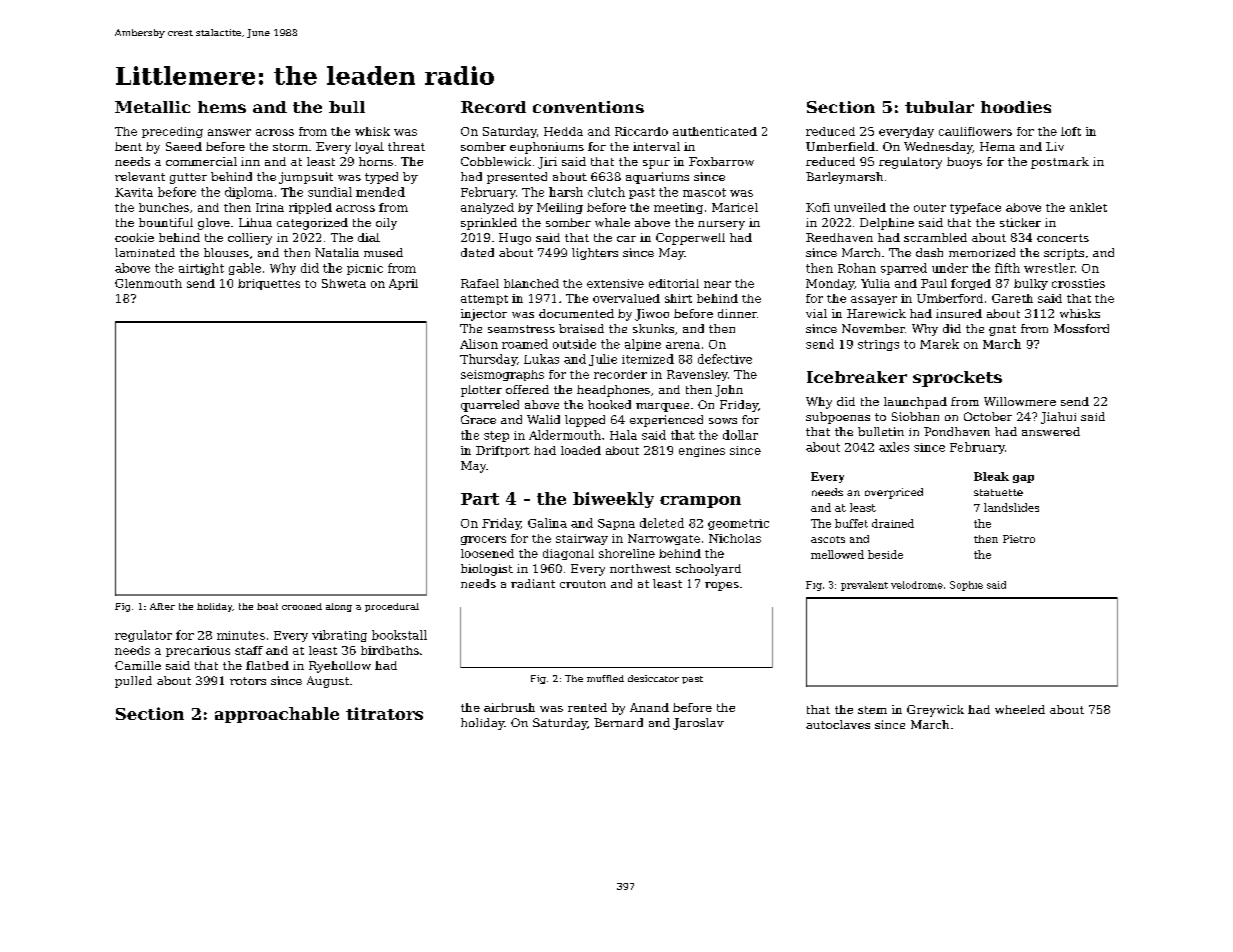 Image resolution: width=1233 pixels, height=952 pixels. I want to click on procedural, so click(392, 607).
